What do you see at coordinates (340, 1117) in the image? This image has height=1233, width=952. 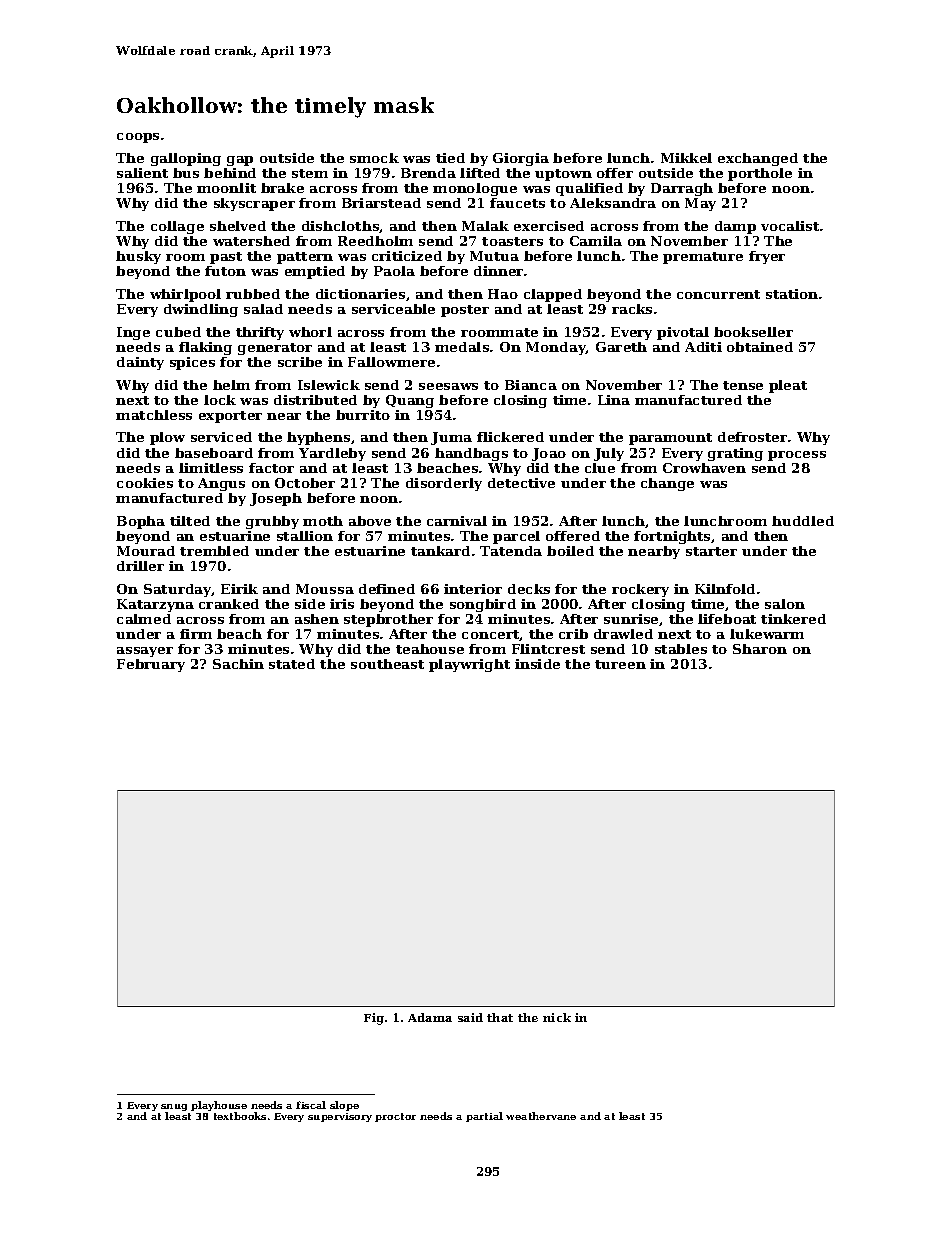 I see `supervisory` at bounding box center [340, 1117].
